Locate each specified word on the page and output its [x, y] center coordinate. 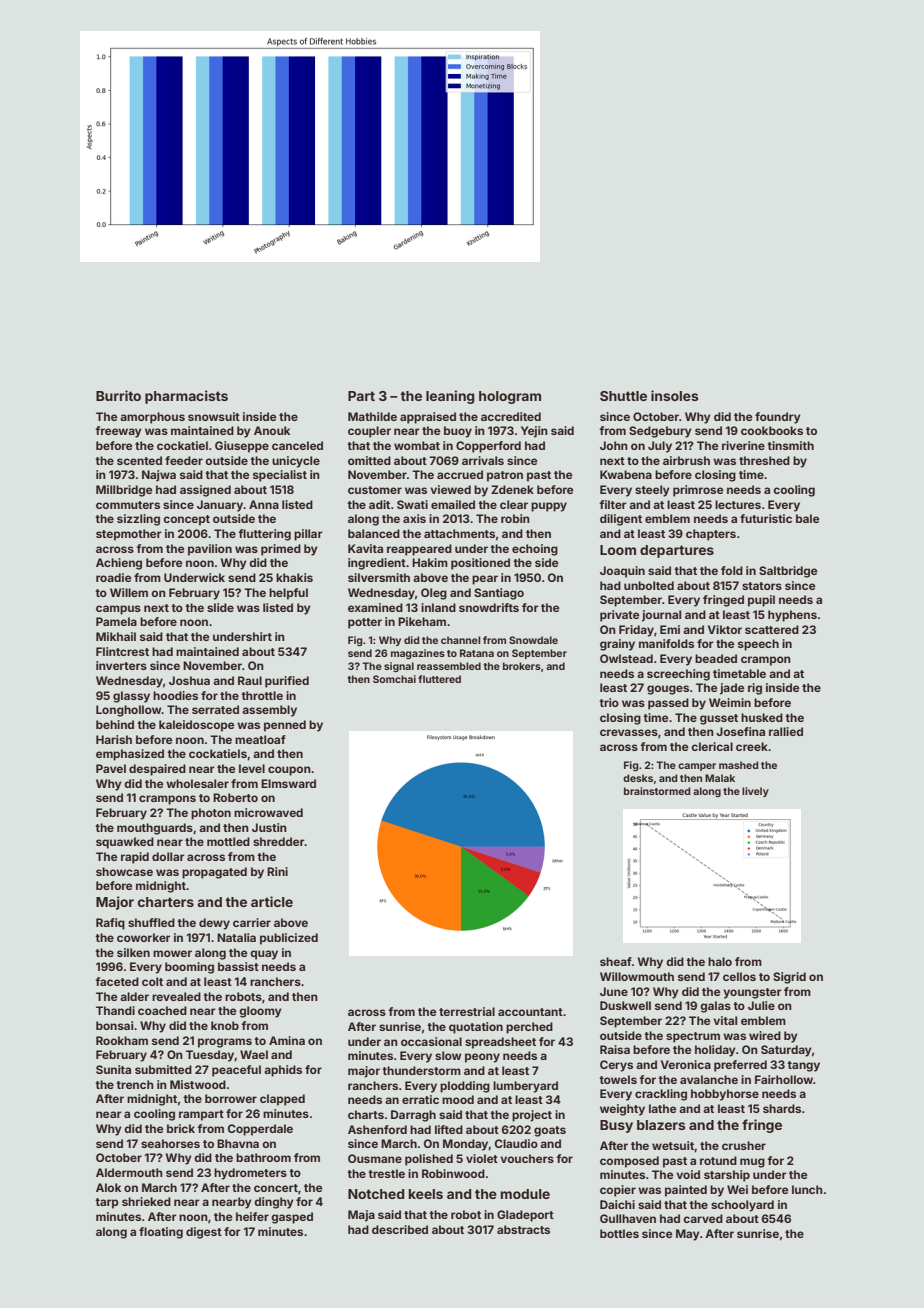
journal [661, 616]
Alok [108, 1187]
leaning [450, 397]
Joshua [189, 680]
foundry [778, 418]
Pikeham [422, 621]
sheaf [616, 961]
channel [460, 640]
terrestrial [467, 1011]
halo [720, 961]
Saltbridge [788, 572]
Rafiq [110, 924]
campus [118, 610]
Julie [761, 1005]
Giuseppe [242, 447]
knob [225, 1025]
